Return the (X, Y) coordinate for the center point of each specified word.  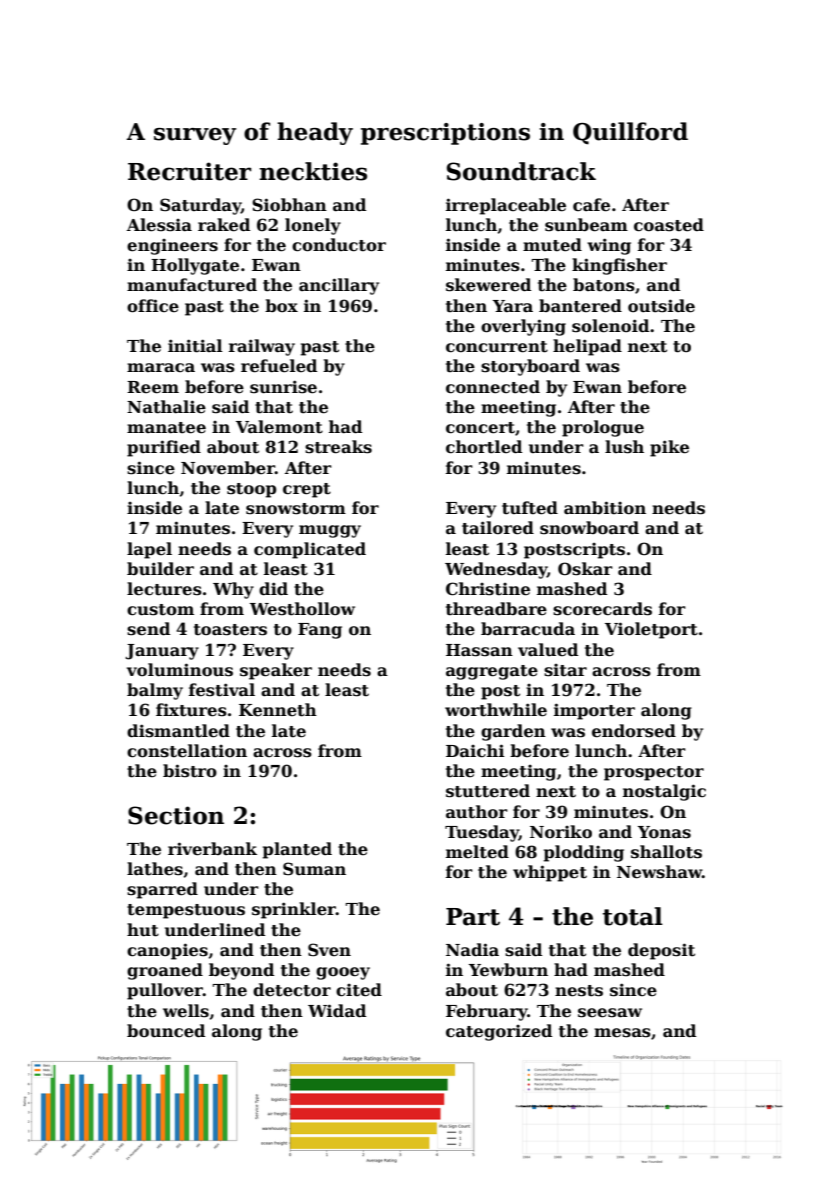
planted (297, 850)
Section (176, 815)
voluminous (180, 670)
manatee (166, 428)
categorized (499, 1032)
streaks (338, 447)
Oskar (585, 569)
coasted (669, 225)
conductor (339, 245)
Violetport (651, 630)
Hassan (479, 650)
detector (292, 990)
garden (513, 732)
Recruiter (189, 171)
